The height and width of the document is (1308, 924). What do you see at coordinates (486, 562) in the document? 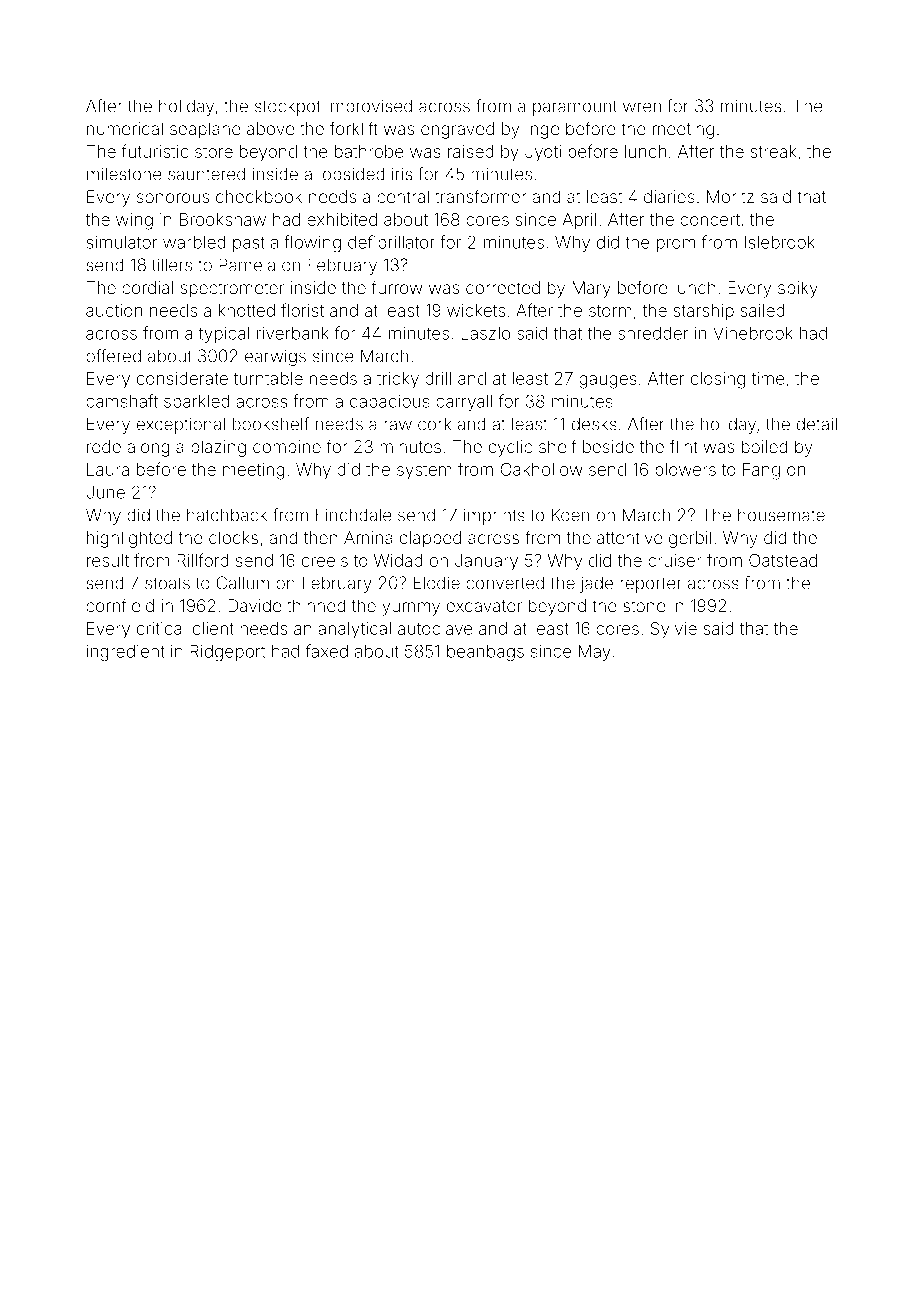
I see `January` at bounding box center [486, 562].
